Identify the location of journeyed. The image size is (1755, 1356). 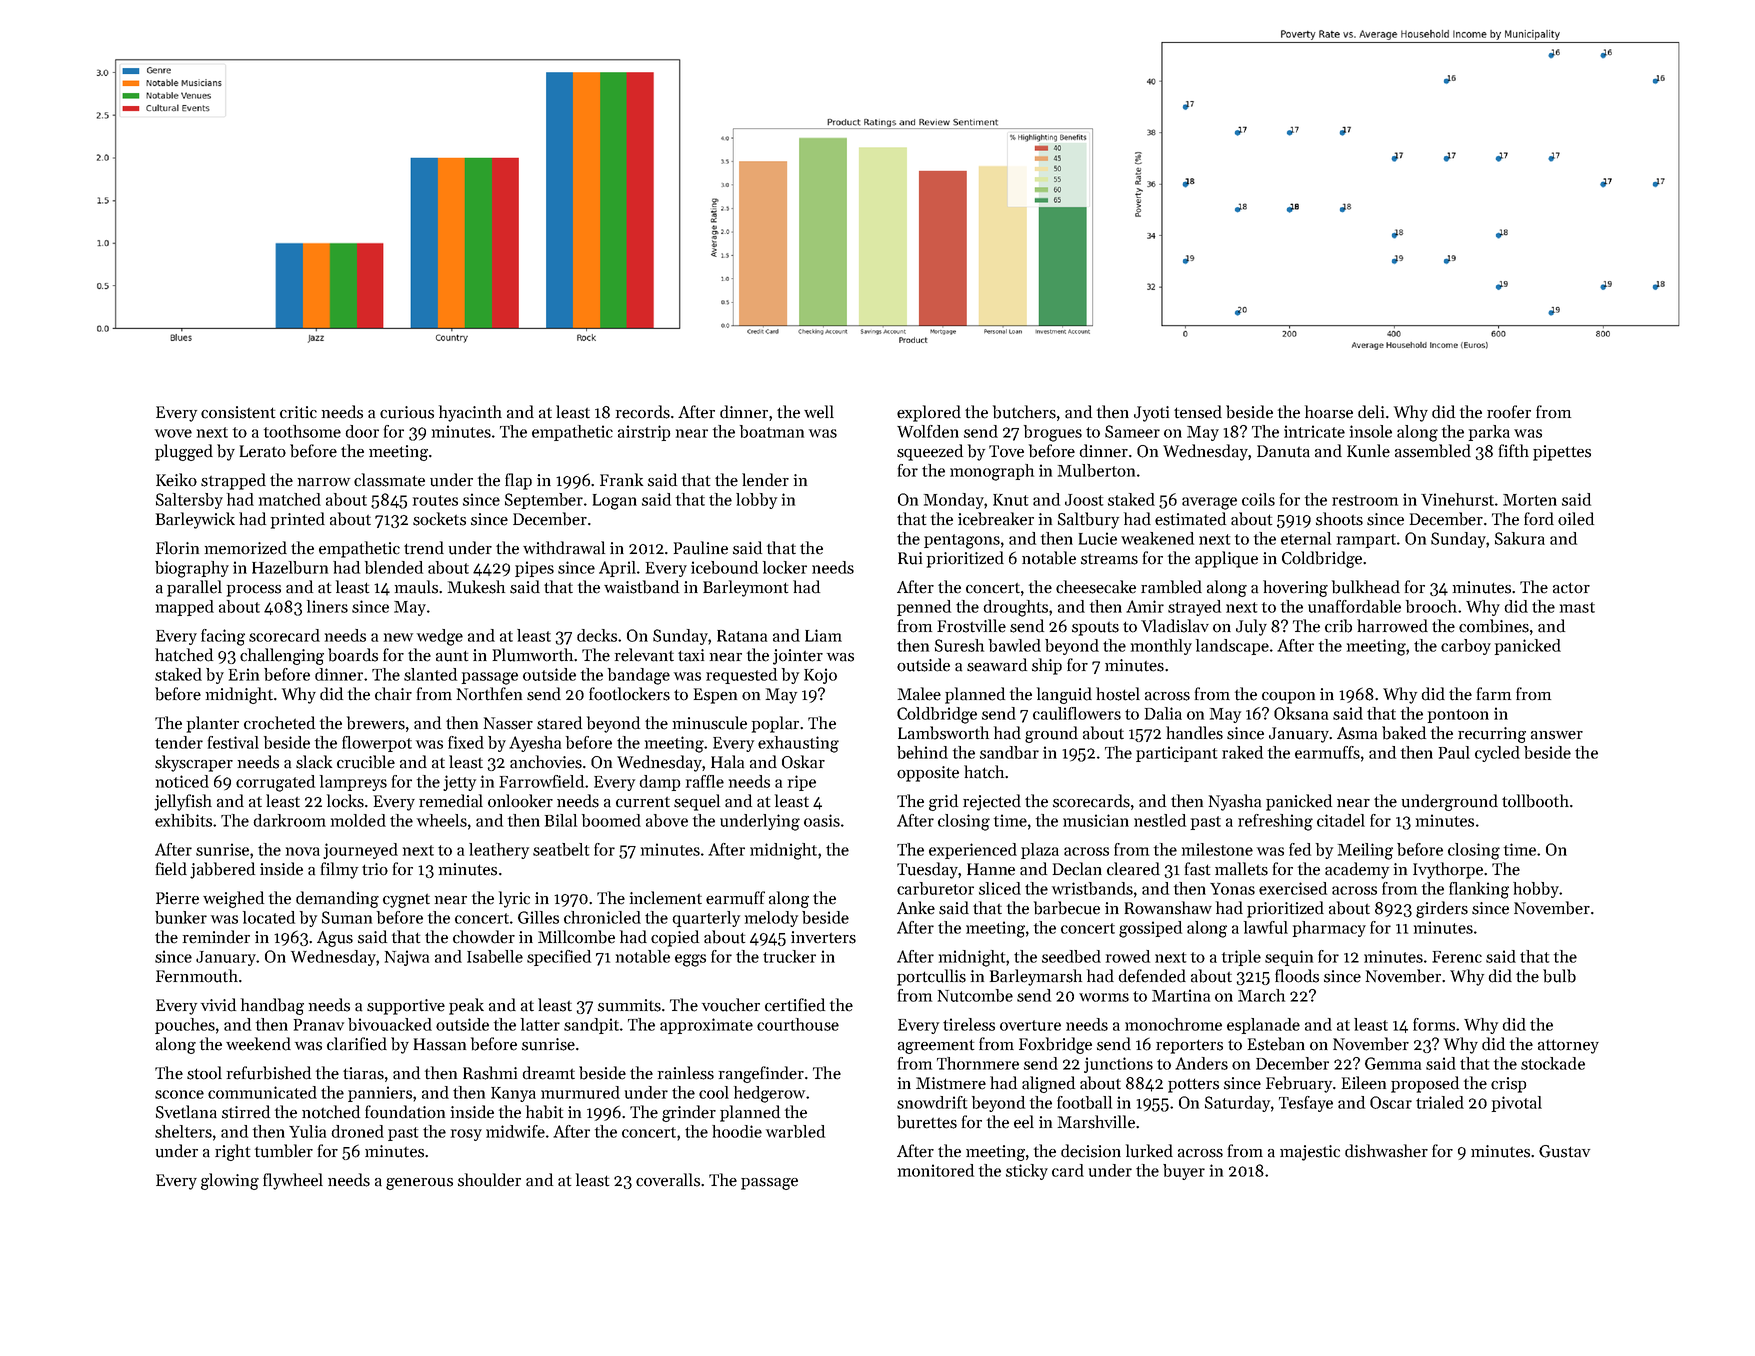
(360, 851).
